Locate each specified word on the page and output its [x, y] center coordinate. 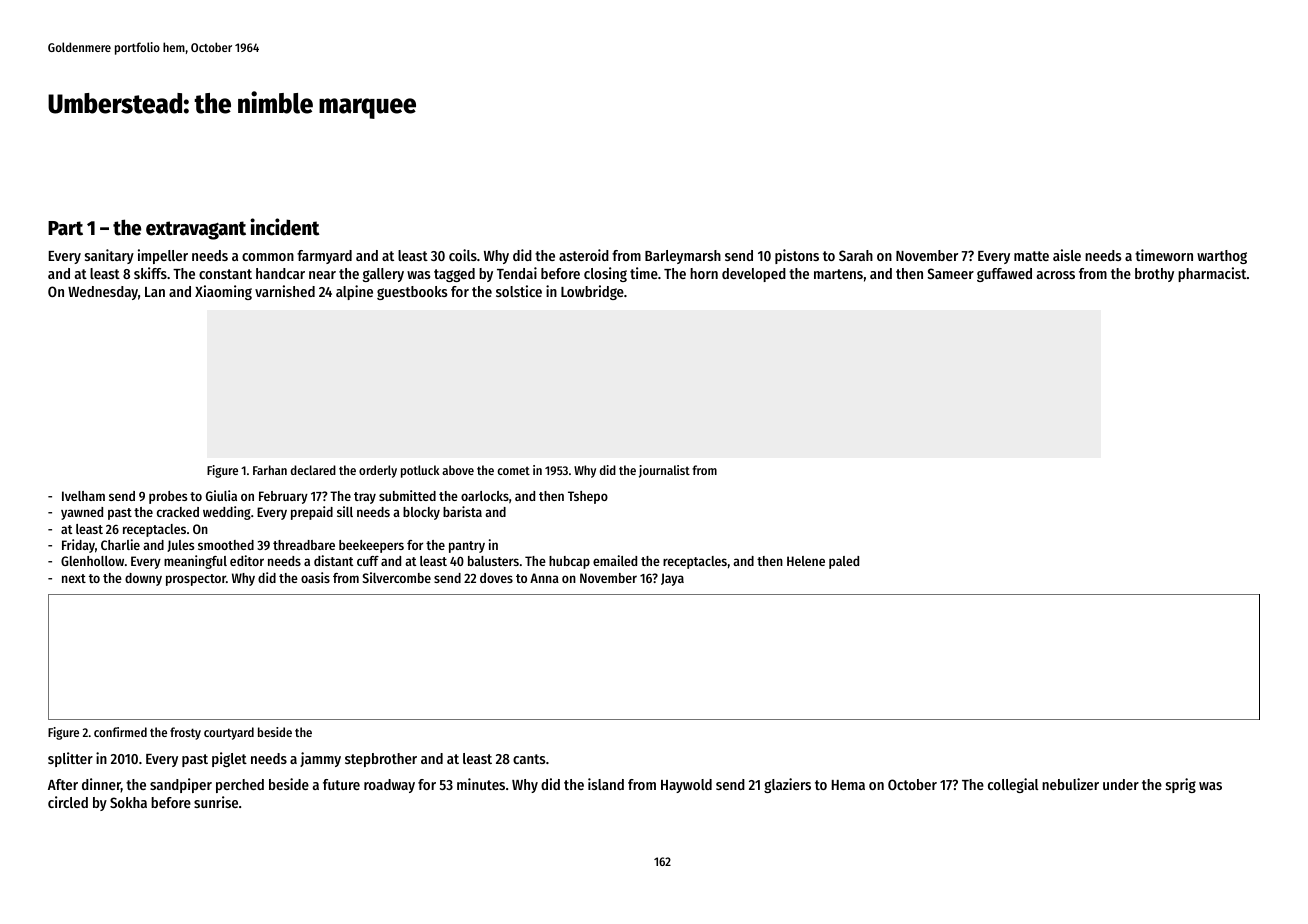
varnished [285, 291]
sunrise [216, 802]
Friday [78, 546]
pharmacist [1212, 274]
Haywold [686, 786]
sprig [1181, 785]
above [458, 470]
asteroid [584, 255]
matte [1031, 256]
